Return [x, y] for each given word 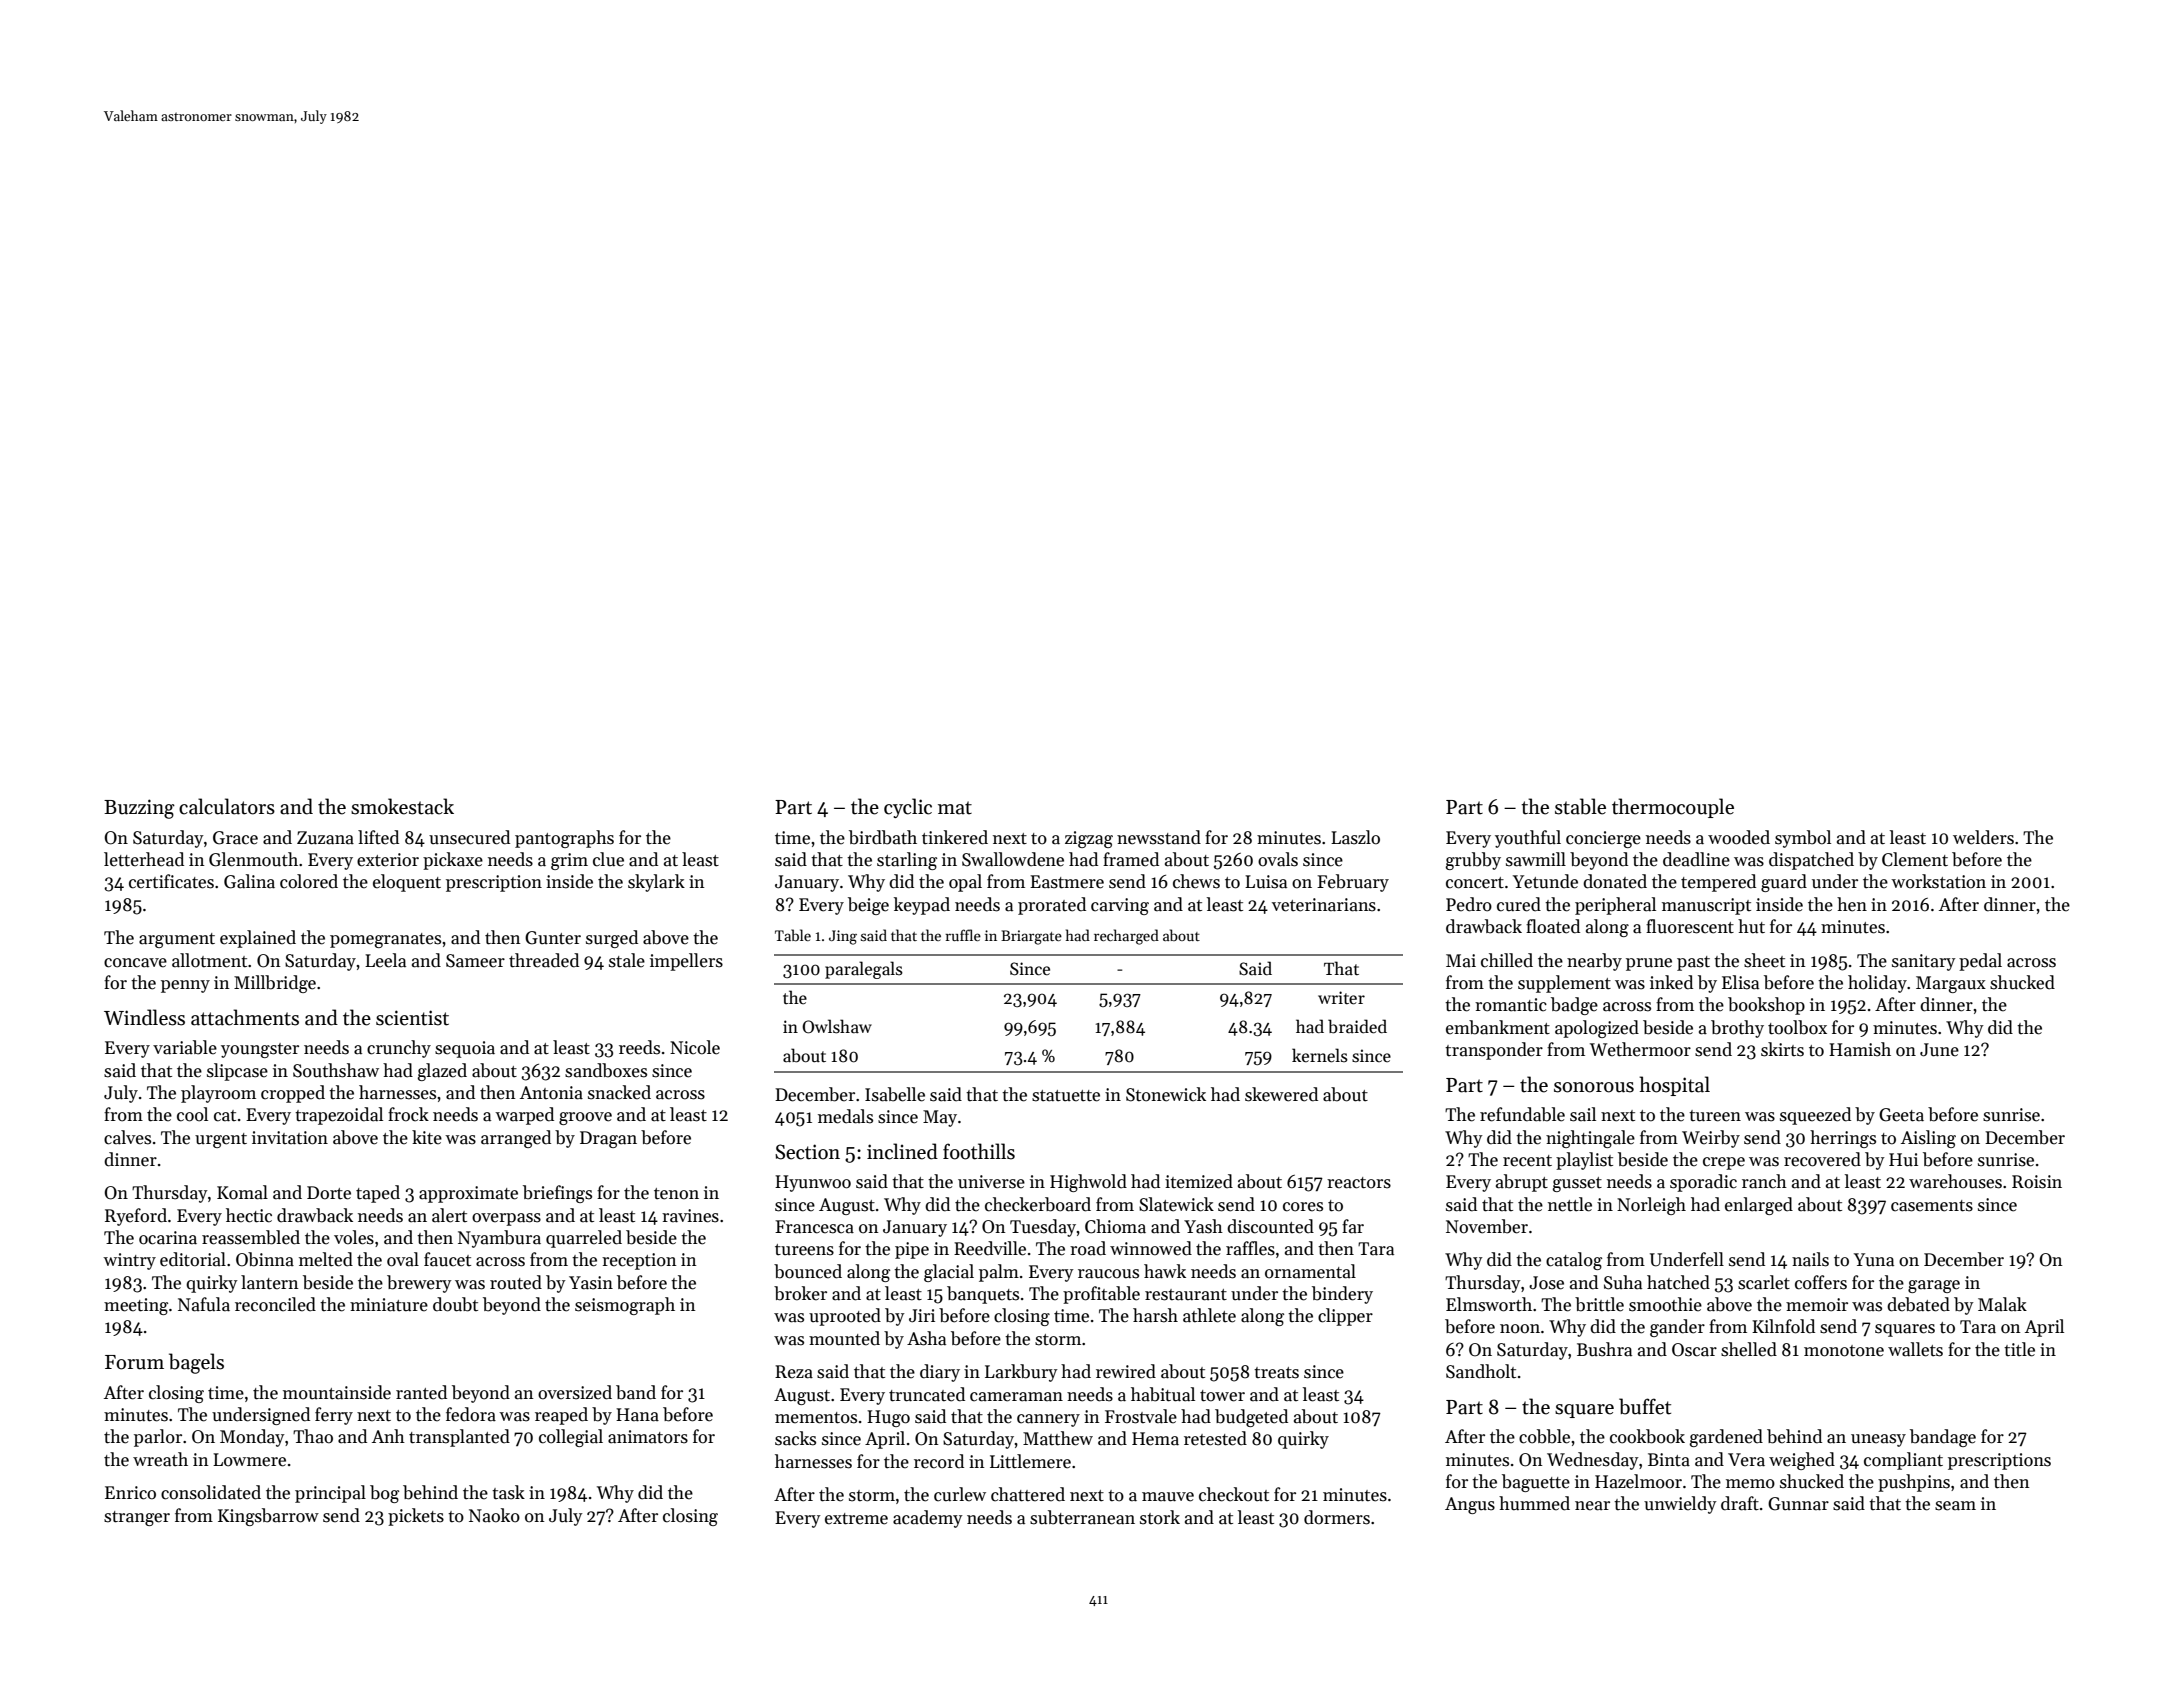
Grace [235, 838]
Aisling [1928, 1139]
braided [1357, 1026]
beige [868, 906]
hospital [1674, 1086]
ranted [421, 1392]
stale [627, 960]
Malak [2002, 1304]
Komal [242, 1192]
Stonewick [1166, 1094]
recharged [1126, 937]
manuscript [1706, 906]
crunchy [399, 1049]
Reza [794, 1372]
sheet [1764, 960]
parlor [158, 1438]
